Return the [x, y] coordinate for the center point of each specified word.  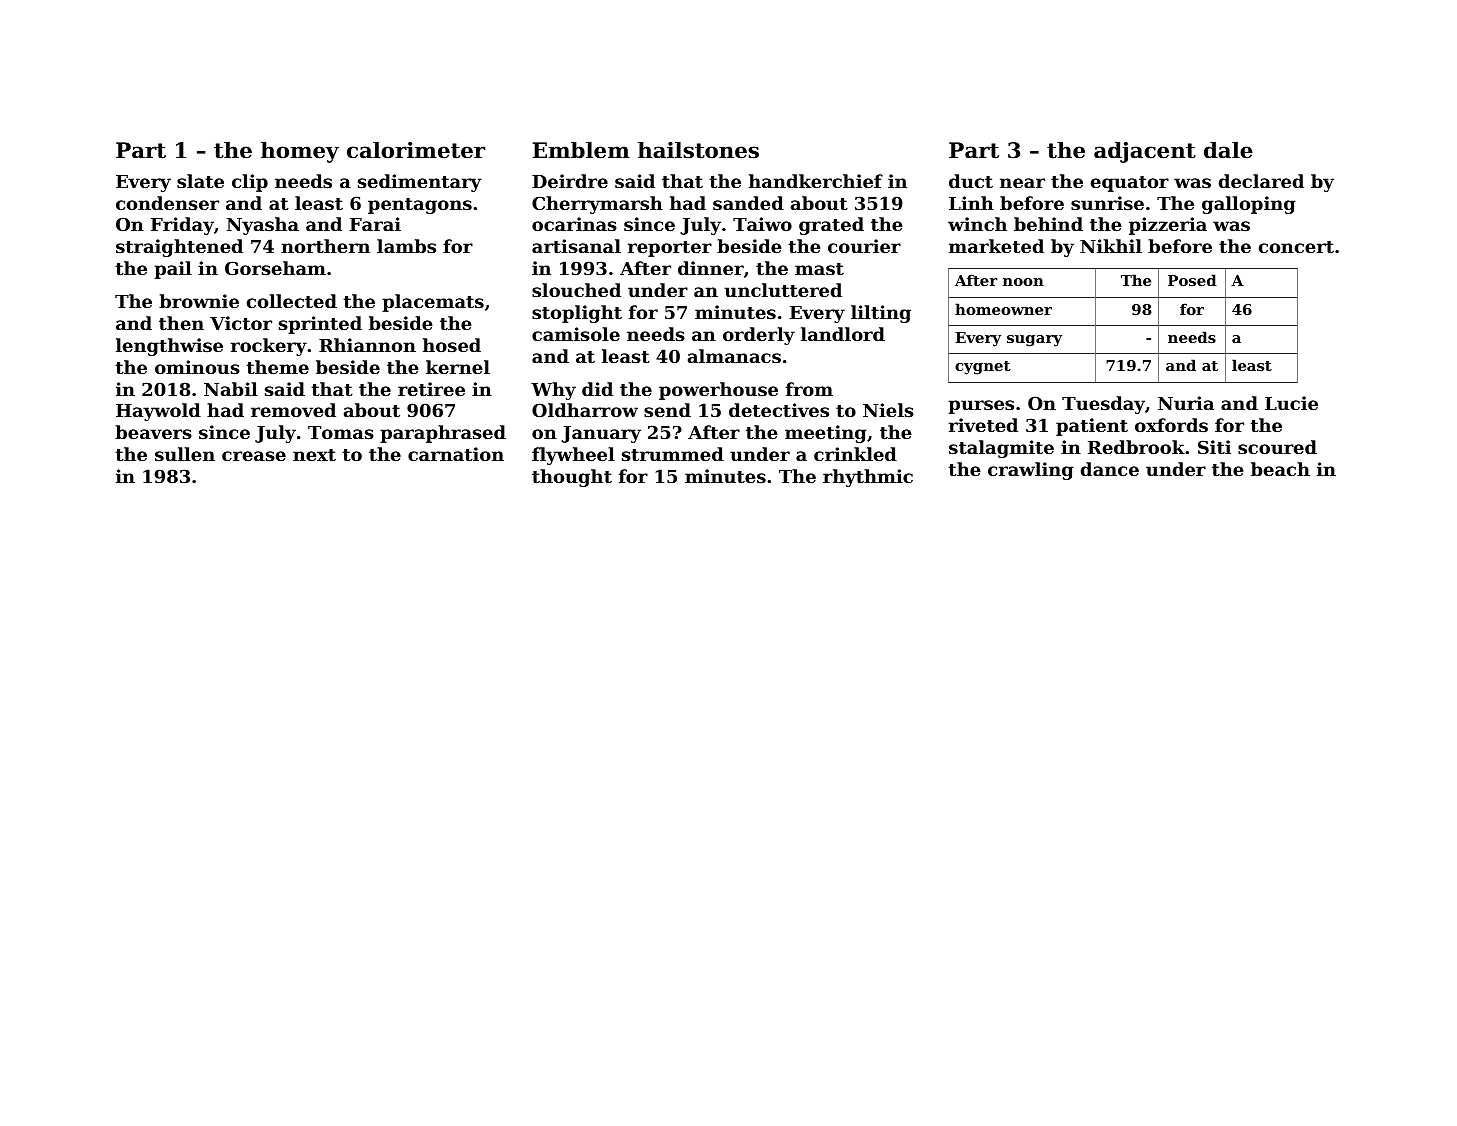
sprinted [320, 325]
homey [300, 152]
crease [254, 456]
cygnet [982, 368]
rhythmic [868, 478]
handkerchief [816, 181]
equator [1130, 184]
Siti [1214, 447]
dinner [711, 268]
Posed [1192, 280]
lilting [881, 314]
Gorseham [275, 268]
